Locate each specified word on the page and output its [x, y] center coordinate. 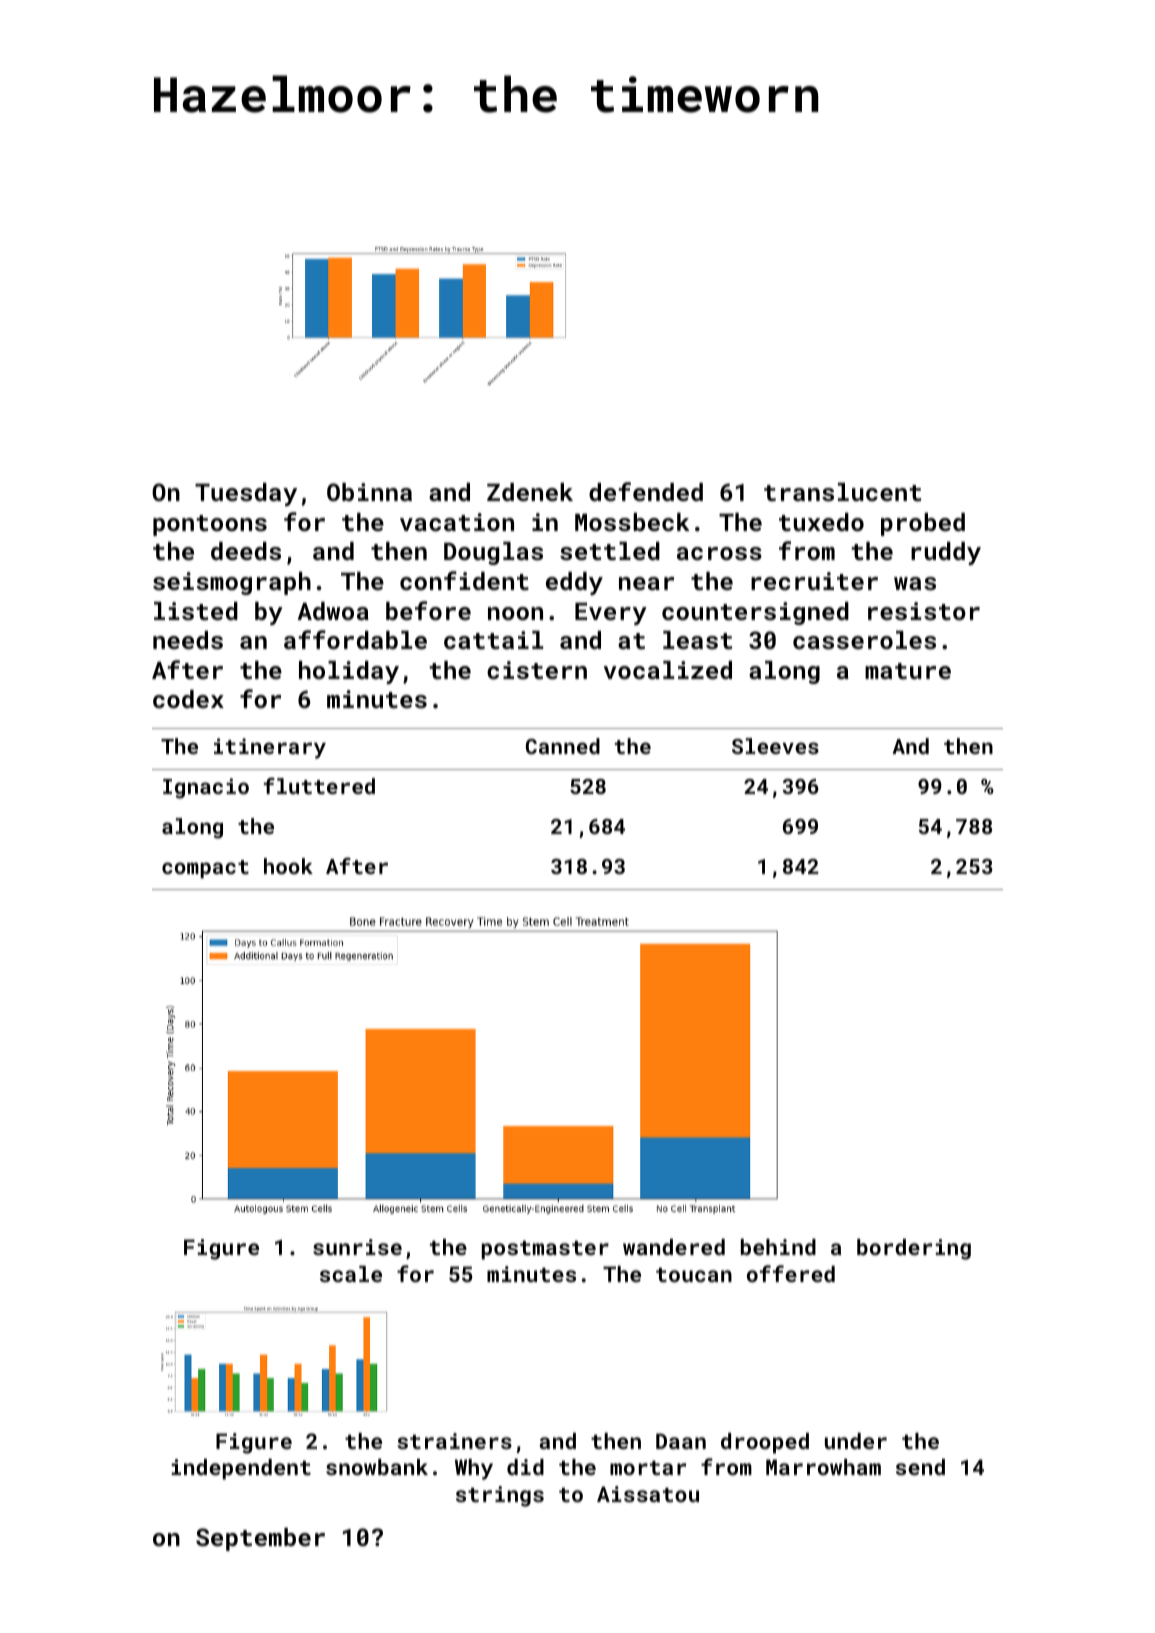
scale [351, 1274]
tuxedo [821, 522]
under [856, 1441]
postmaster [545, 1250]
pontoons [210, 525]
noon [515, 613]
